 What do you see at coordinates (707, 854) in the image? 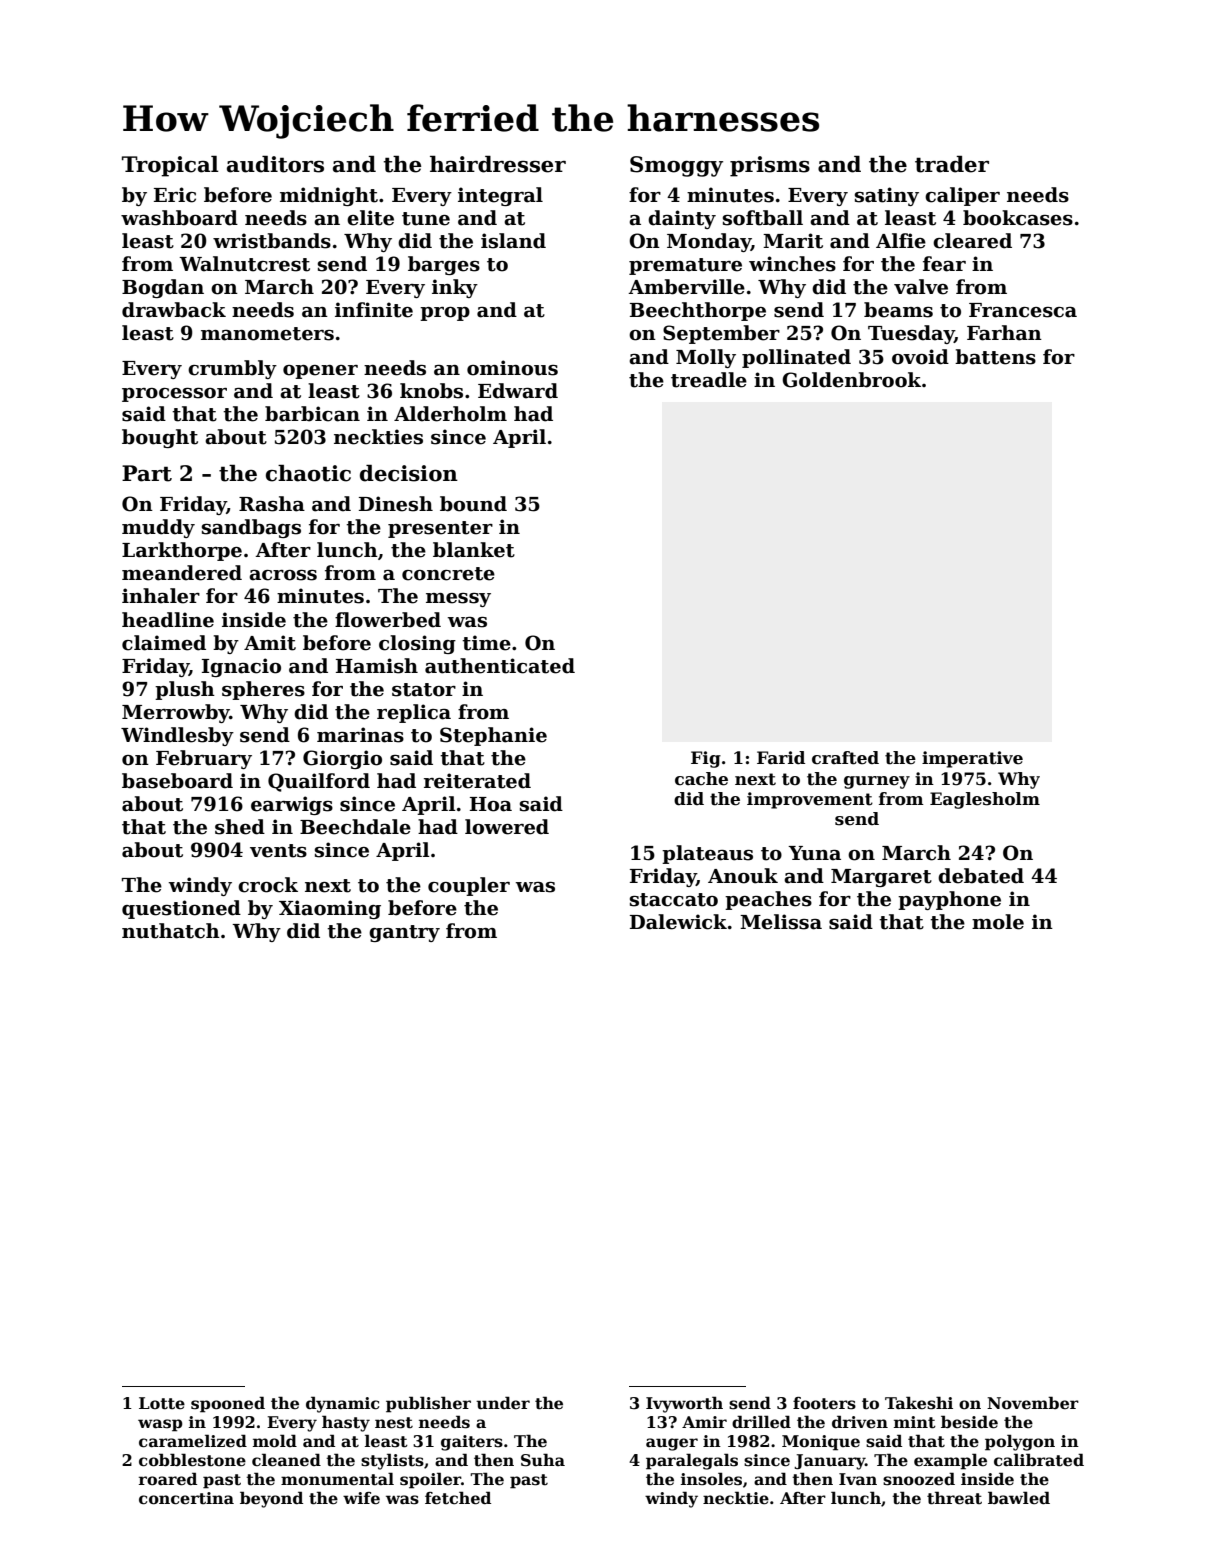
I see `plateaus` at bounding box center [707, 854].
